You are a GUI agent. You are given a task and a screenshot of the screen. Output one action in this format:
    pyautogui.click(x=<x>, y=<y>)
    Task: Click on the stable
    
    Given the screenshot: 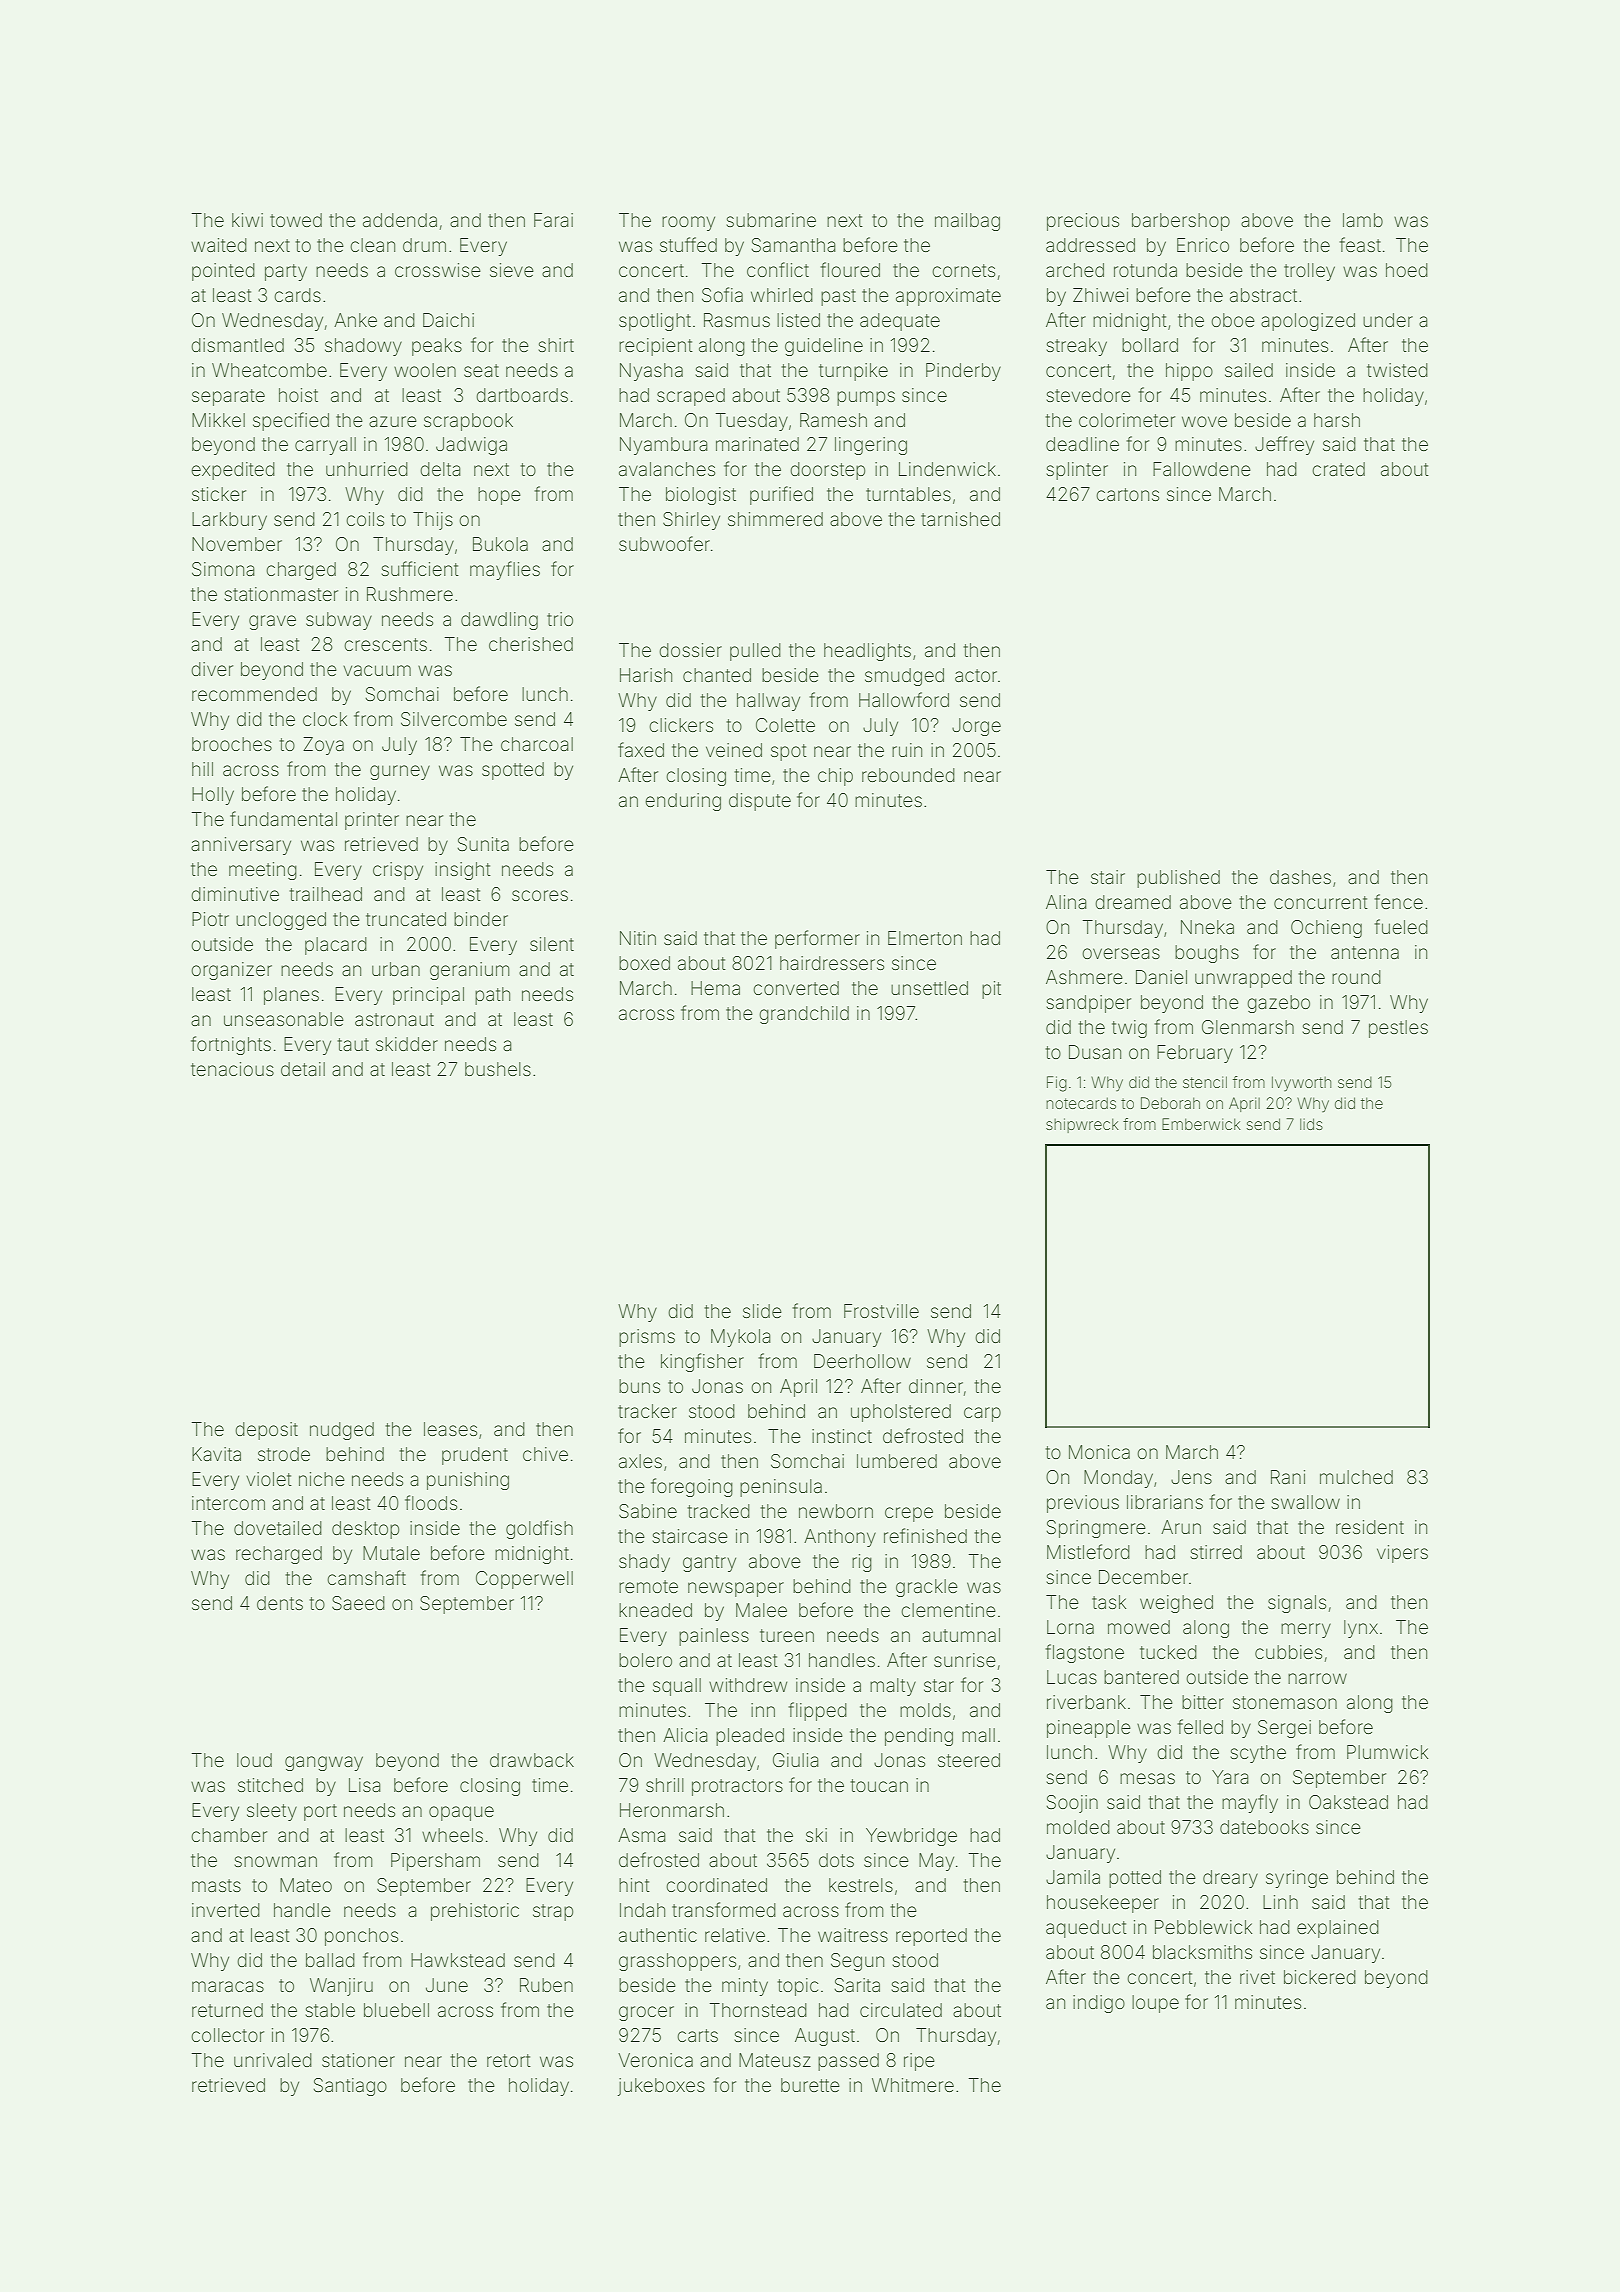 What is the action you would take?
    pyautogui.click(x=330, y=2010)
